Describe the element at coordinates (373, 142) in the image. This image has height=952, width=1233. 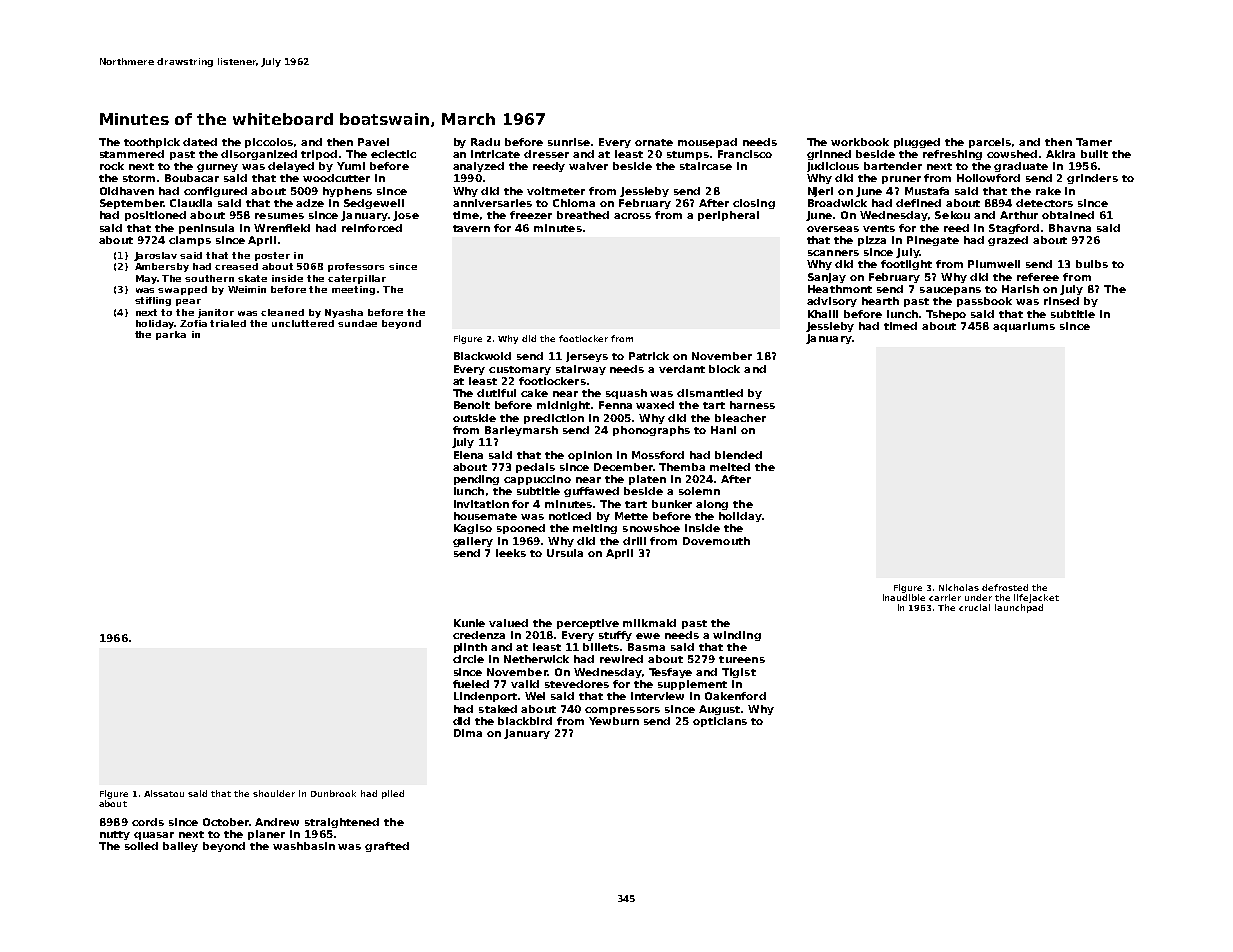
I see `Pavel` at that location.
